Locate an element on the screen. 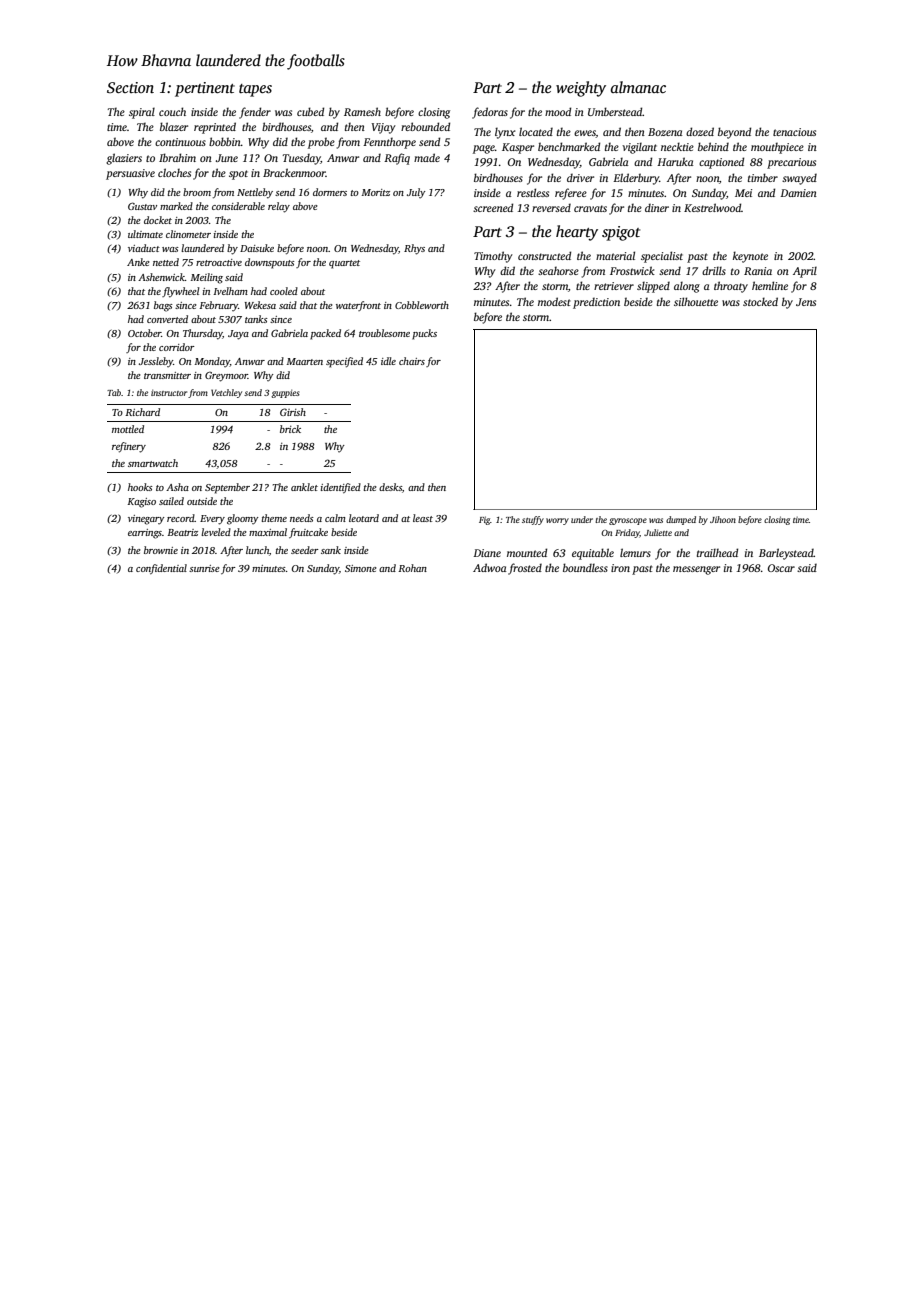  constructed is located at coordinates (544, 255).
